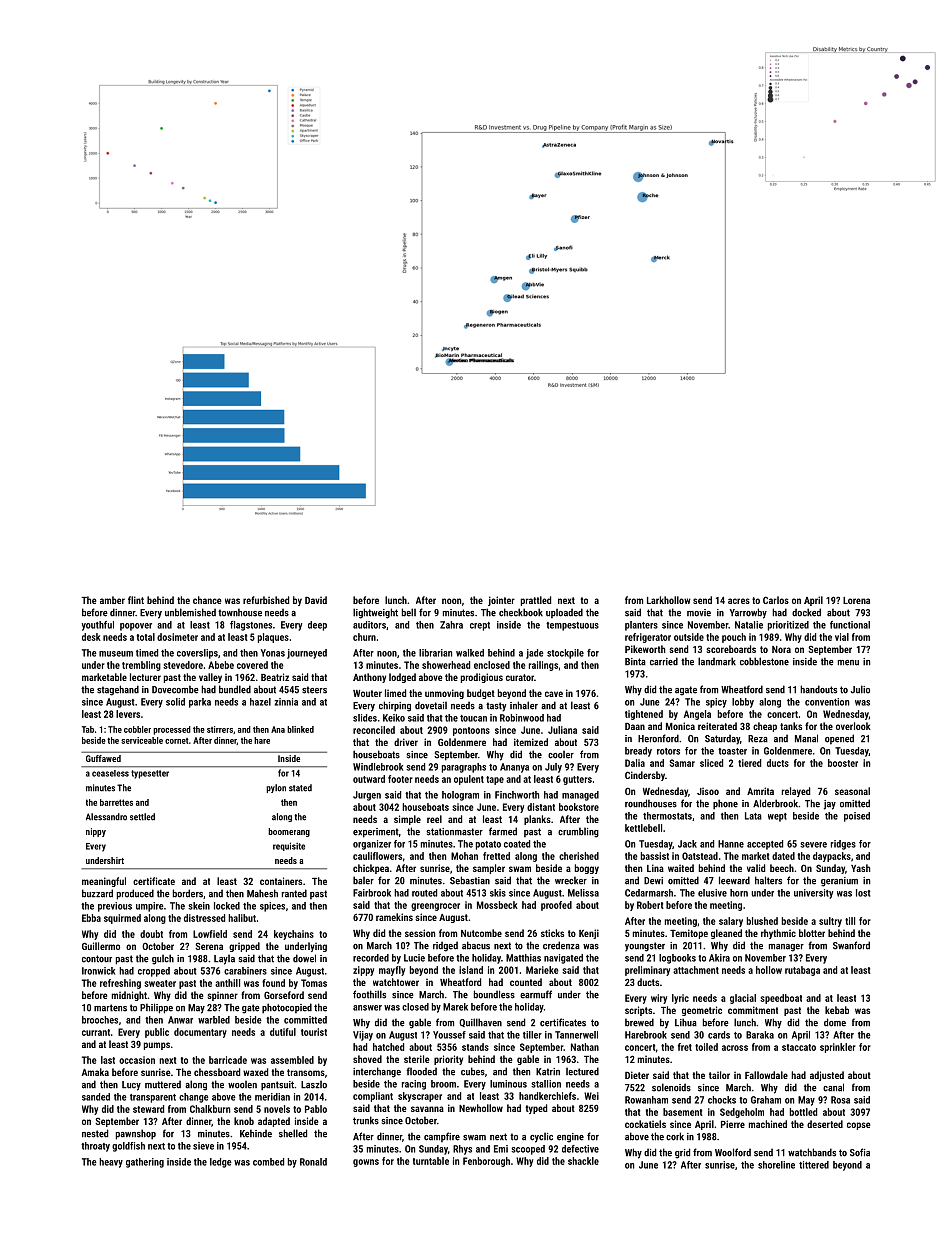  I want to click on ledge, so click(221, 1163).
